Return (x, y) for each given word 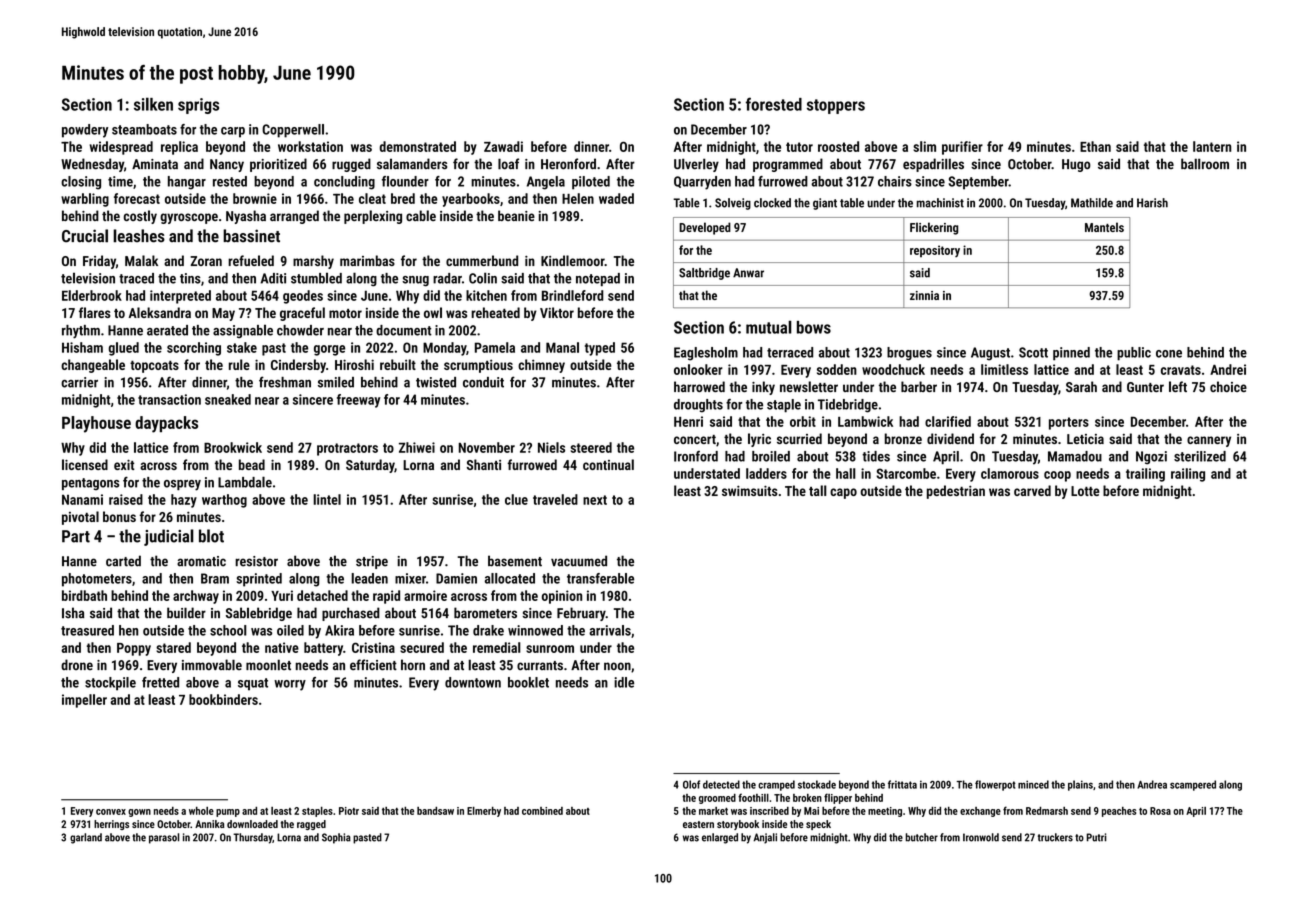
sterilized (1200, 456)
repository (935, 251)
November (487, 447)
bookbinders (223, 699)
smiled (336, 382)
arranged (294, 217)
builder (186, 613)
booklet (528, 682)
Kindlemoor (573, 260)
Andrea (1152, 784)
